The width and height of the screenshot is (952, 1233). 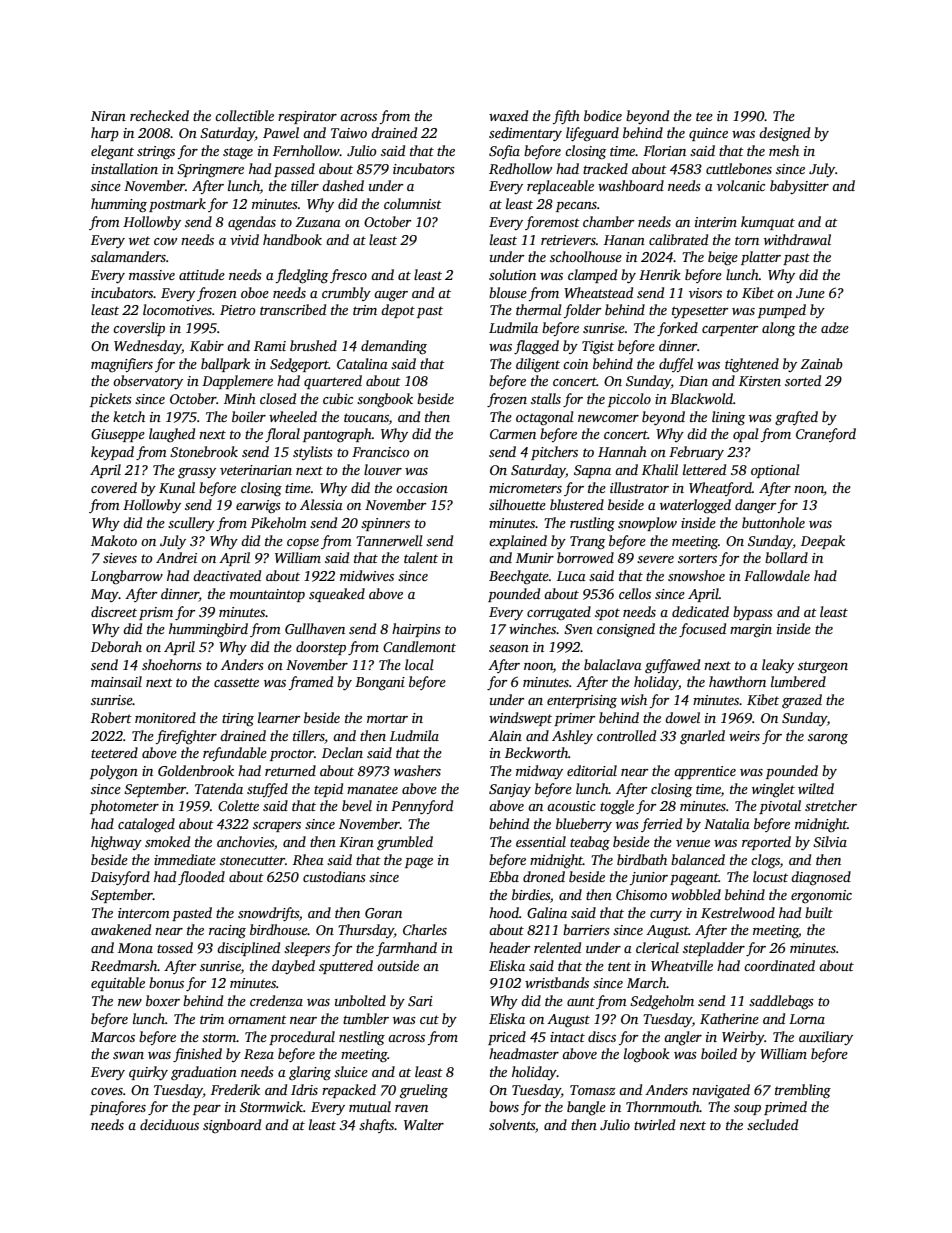 I want to click on columnist, so click(x=413, y=203).
